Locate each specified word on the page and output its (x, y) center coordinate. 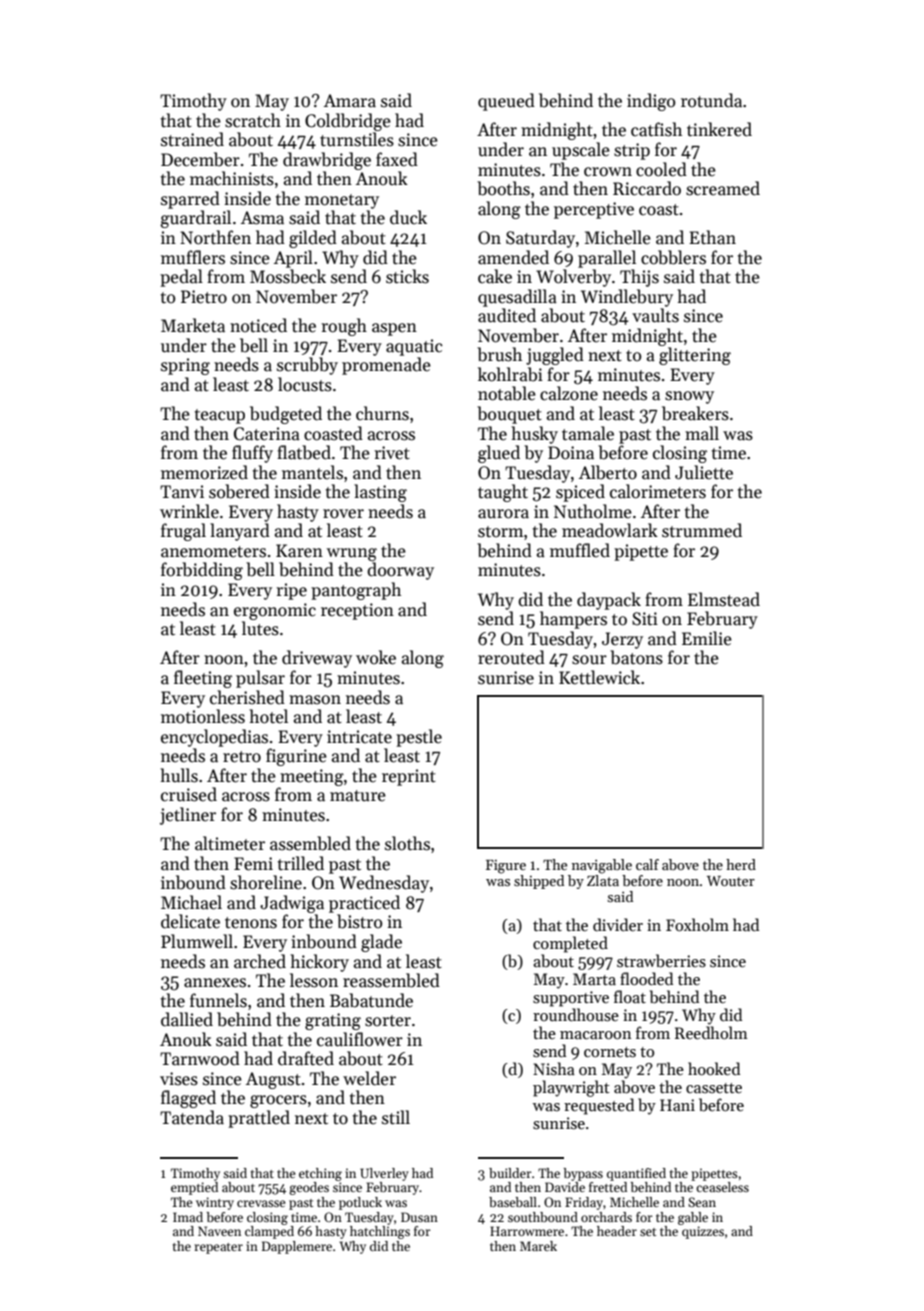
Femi (253, 864)
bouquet (509, 415)
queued (506, 102)
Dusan (419, 1217)
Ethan (712, 237)
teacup (220, 416)
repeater (218, 1248)
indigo (651, 102)
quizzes (703, 1232)
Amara (350, 101)
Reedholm (711, 1032)
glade (381, 943)
